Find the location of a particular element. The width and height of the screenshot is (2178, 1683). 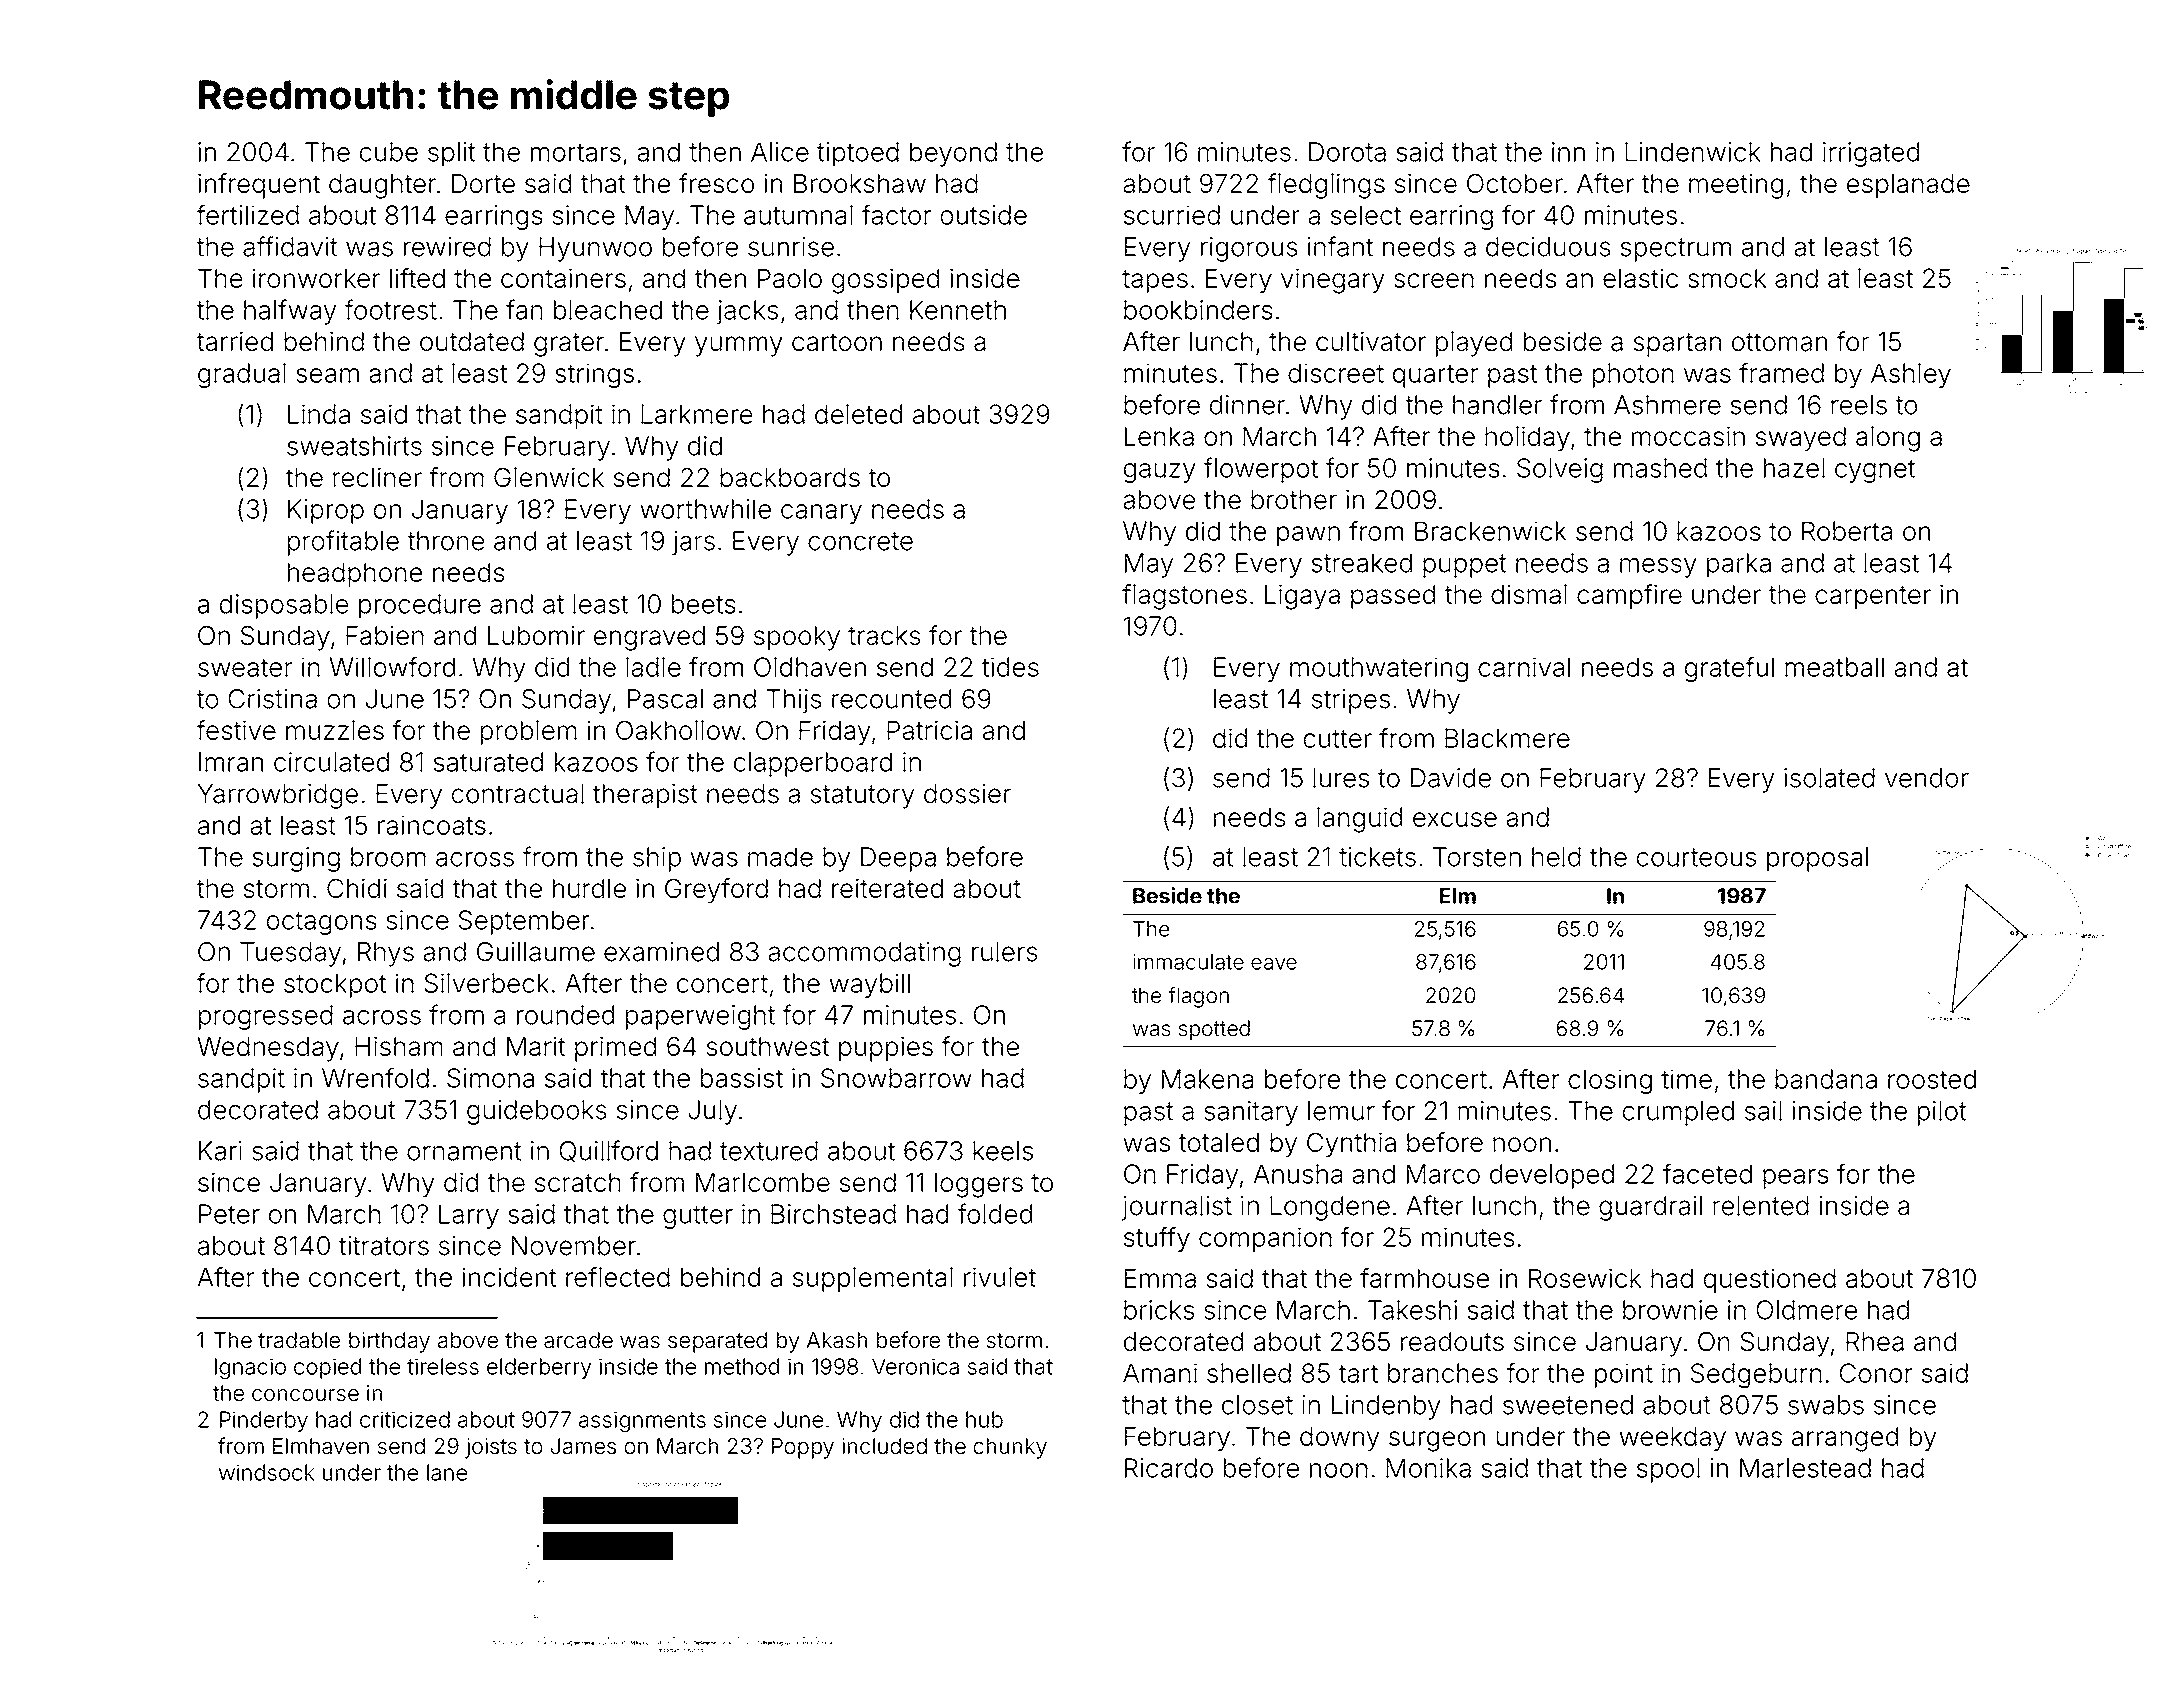

tarried is located at coordinates (235, 341).
